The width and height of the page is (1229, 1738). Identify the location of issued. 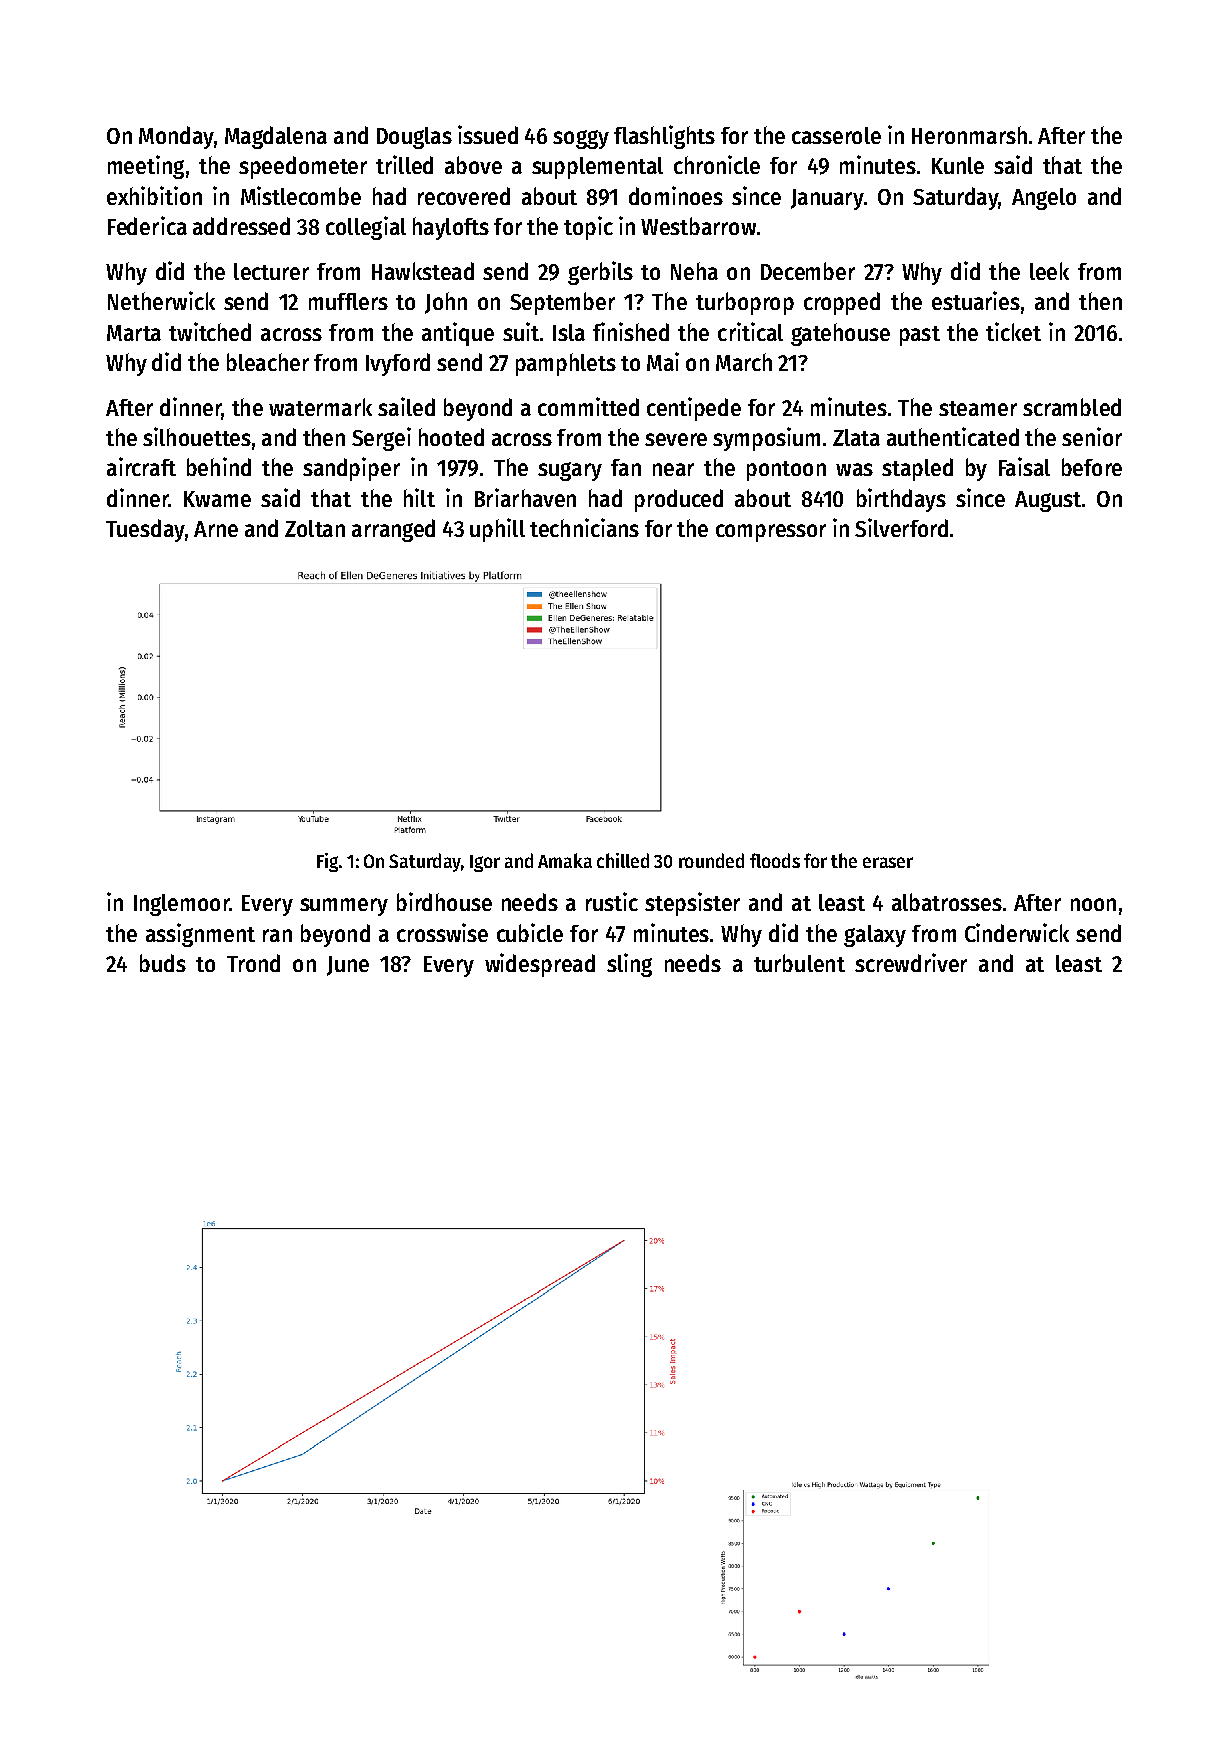
(488, 134).
